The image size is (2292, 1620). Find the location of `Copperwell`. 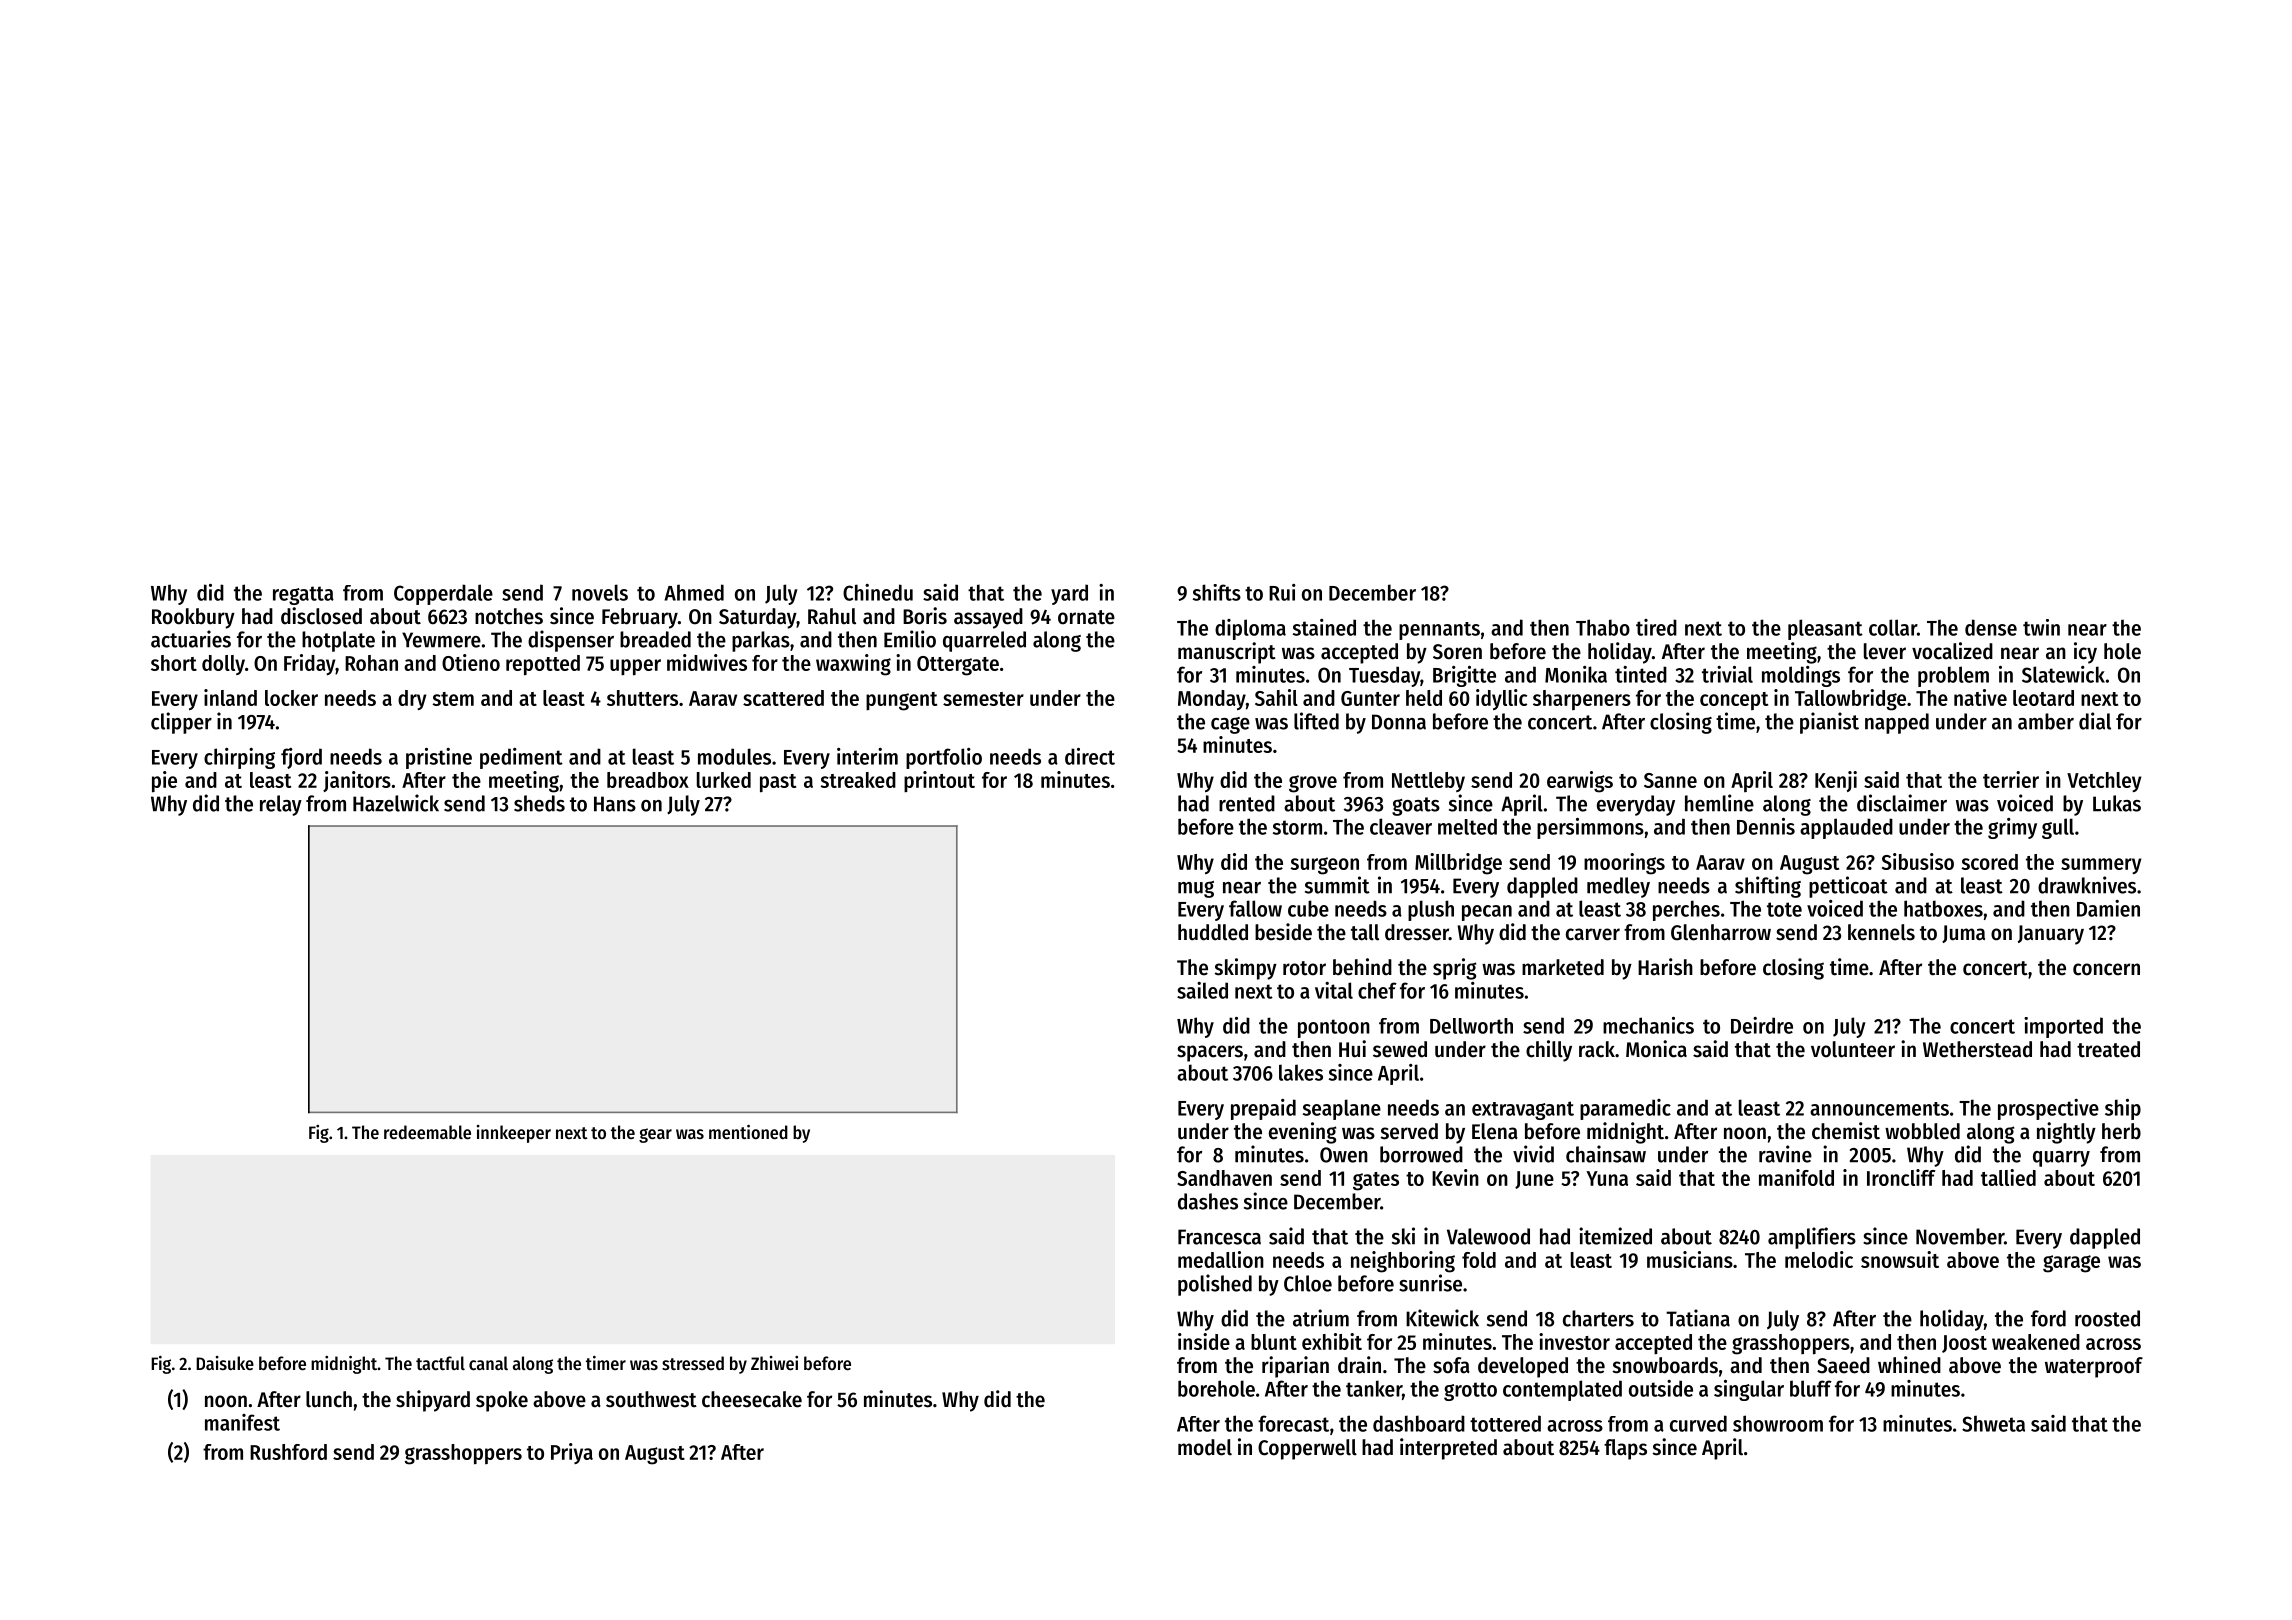

Copperwell is located at coordinates (1307, 1449).
